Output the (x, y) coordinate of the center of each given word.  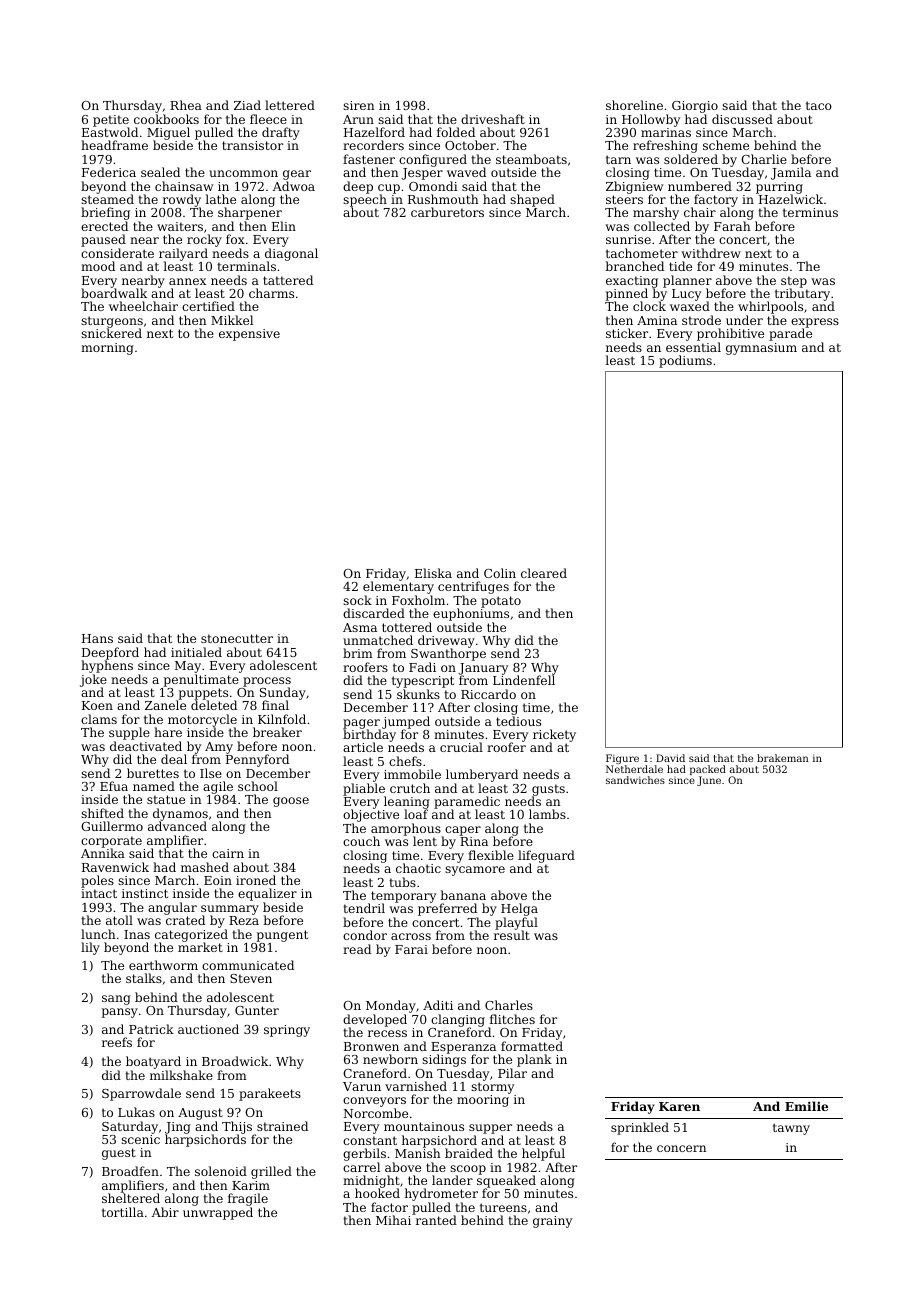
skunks (418, 694)
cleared (544, 573)
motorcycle (202, 721)
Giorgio (695, 107)
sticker (627, 333)
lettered (290, 105)
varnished (416, 1086)
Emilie (806, 1106)
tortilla (123, 1212)
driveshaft (493, 119)
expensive (249, 335)
